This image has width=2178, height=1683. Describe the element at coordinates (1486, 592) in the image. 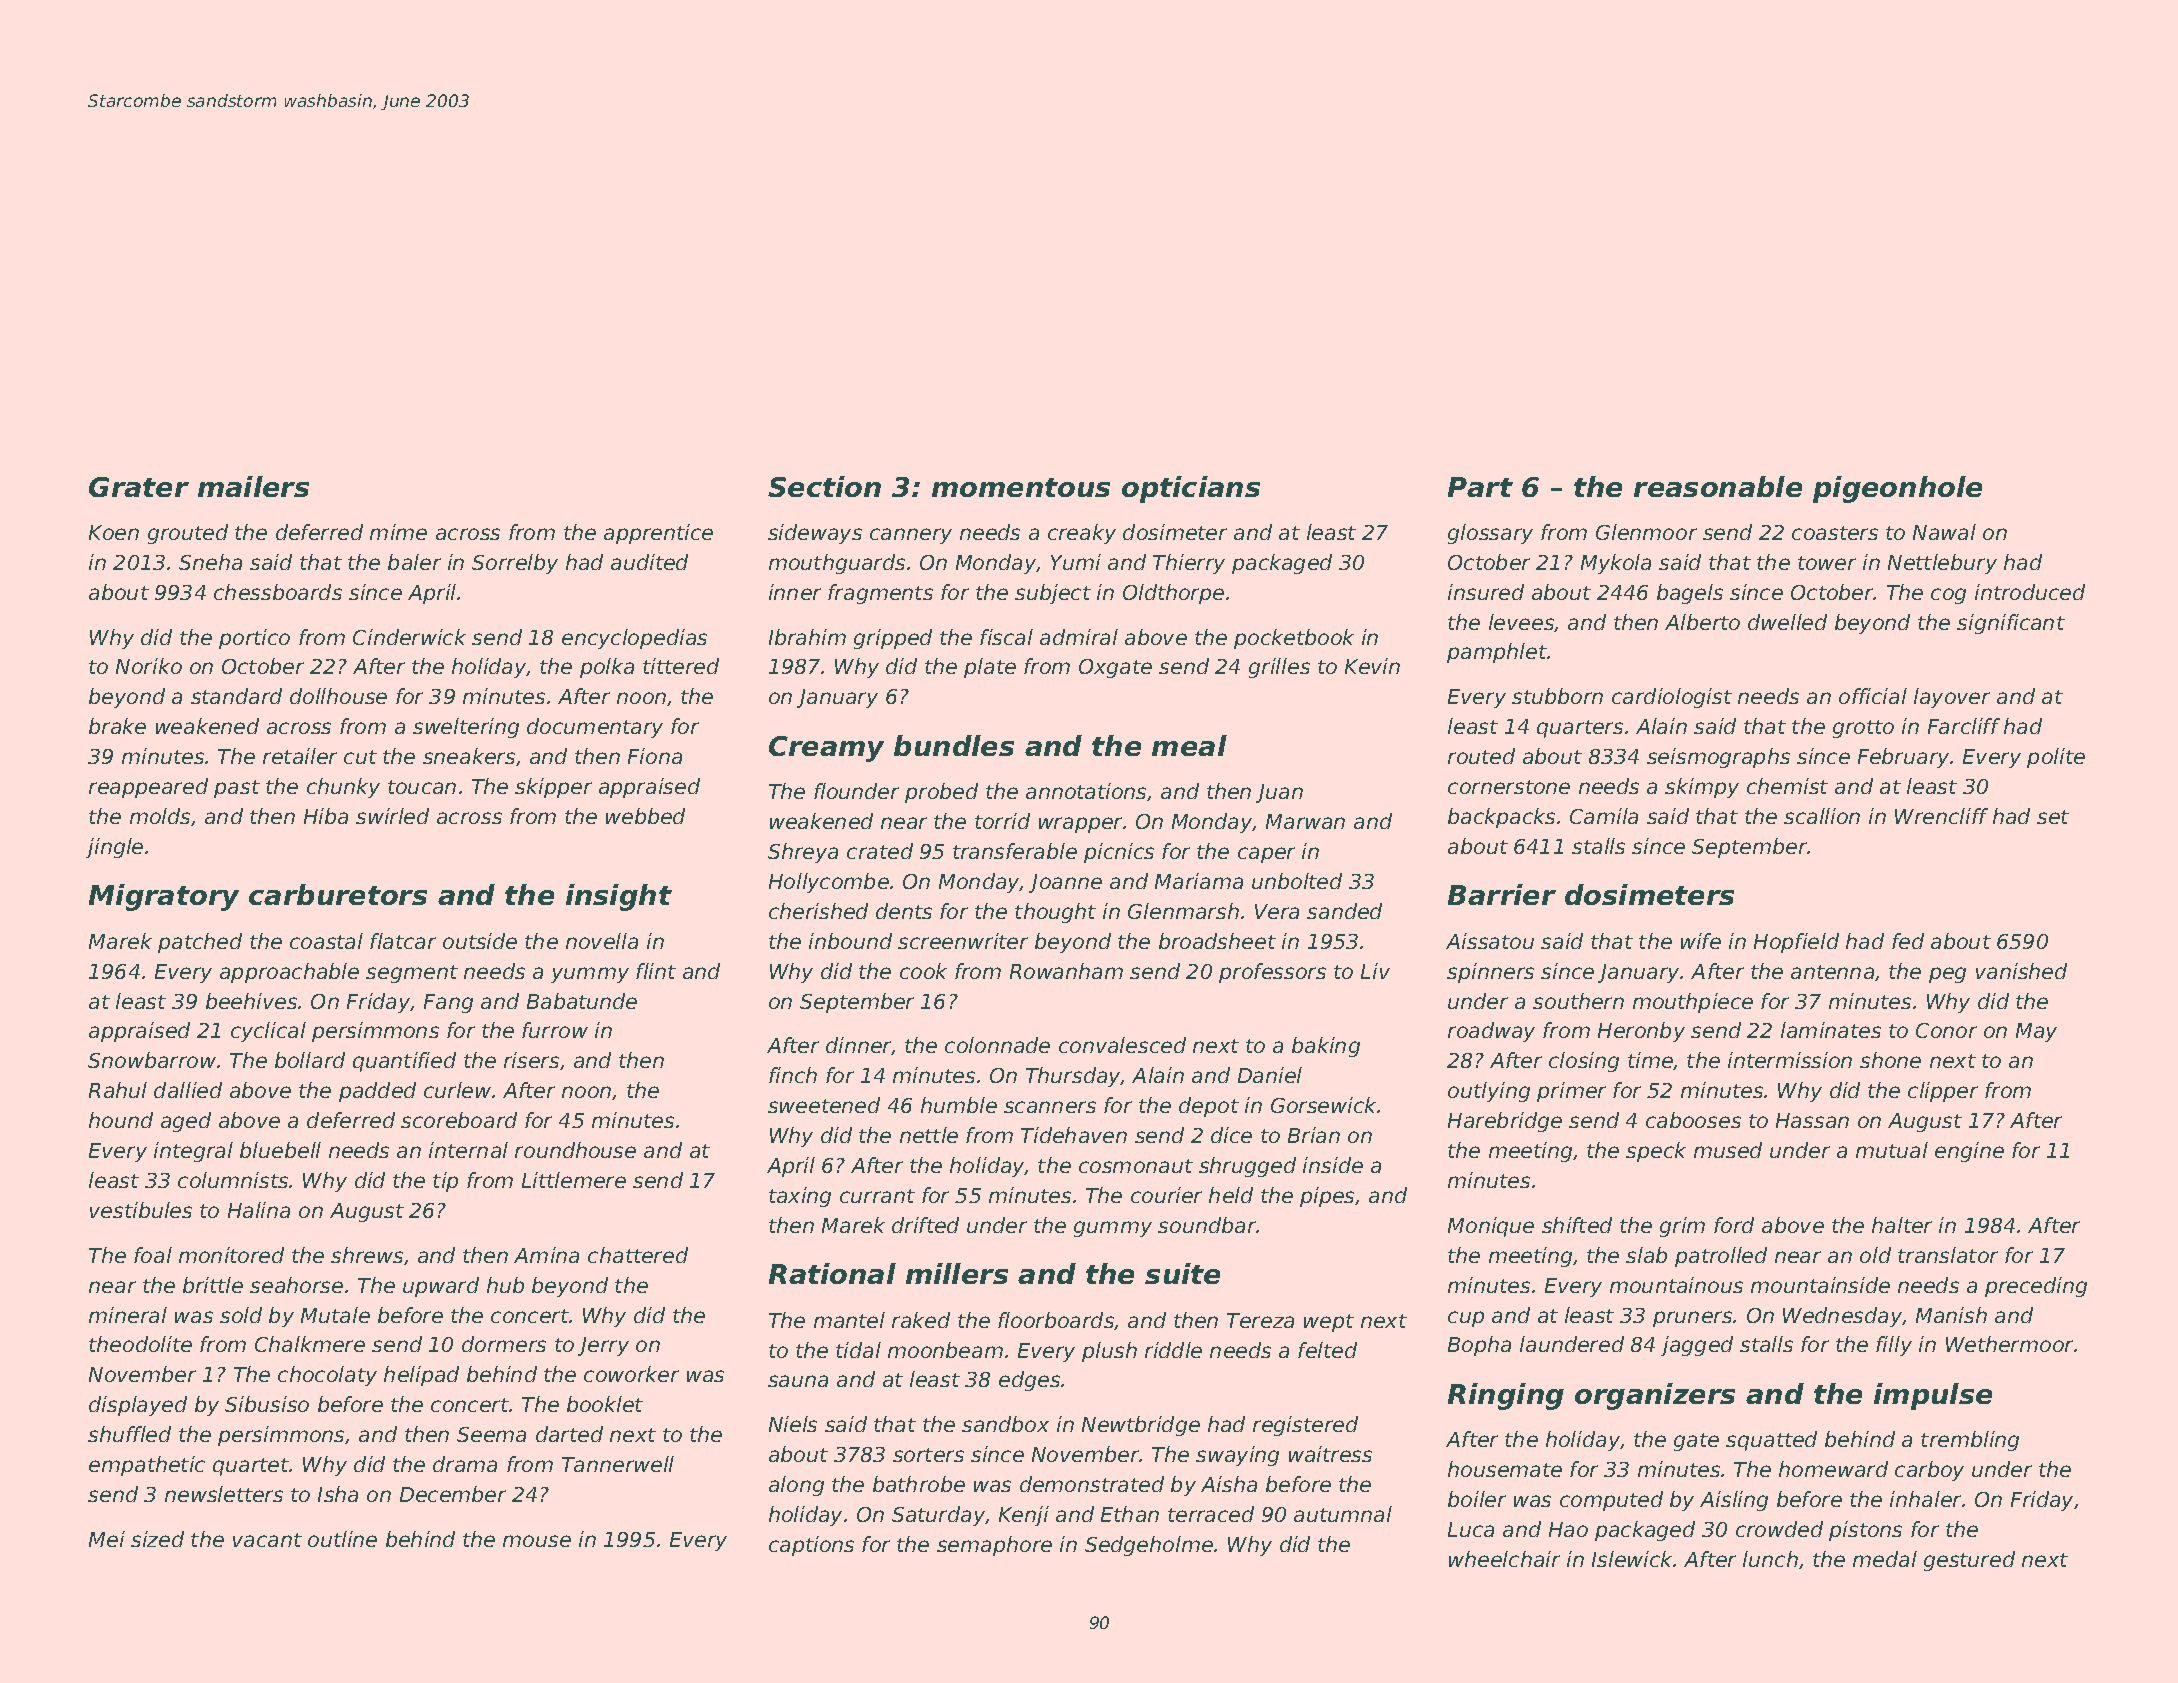

I see `insured` at that location.
